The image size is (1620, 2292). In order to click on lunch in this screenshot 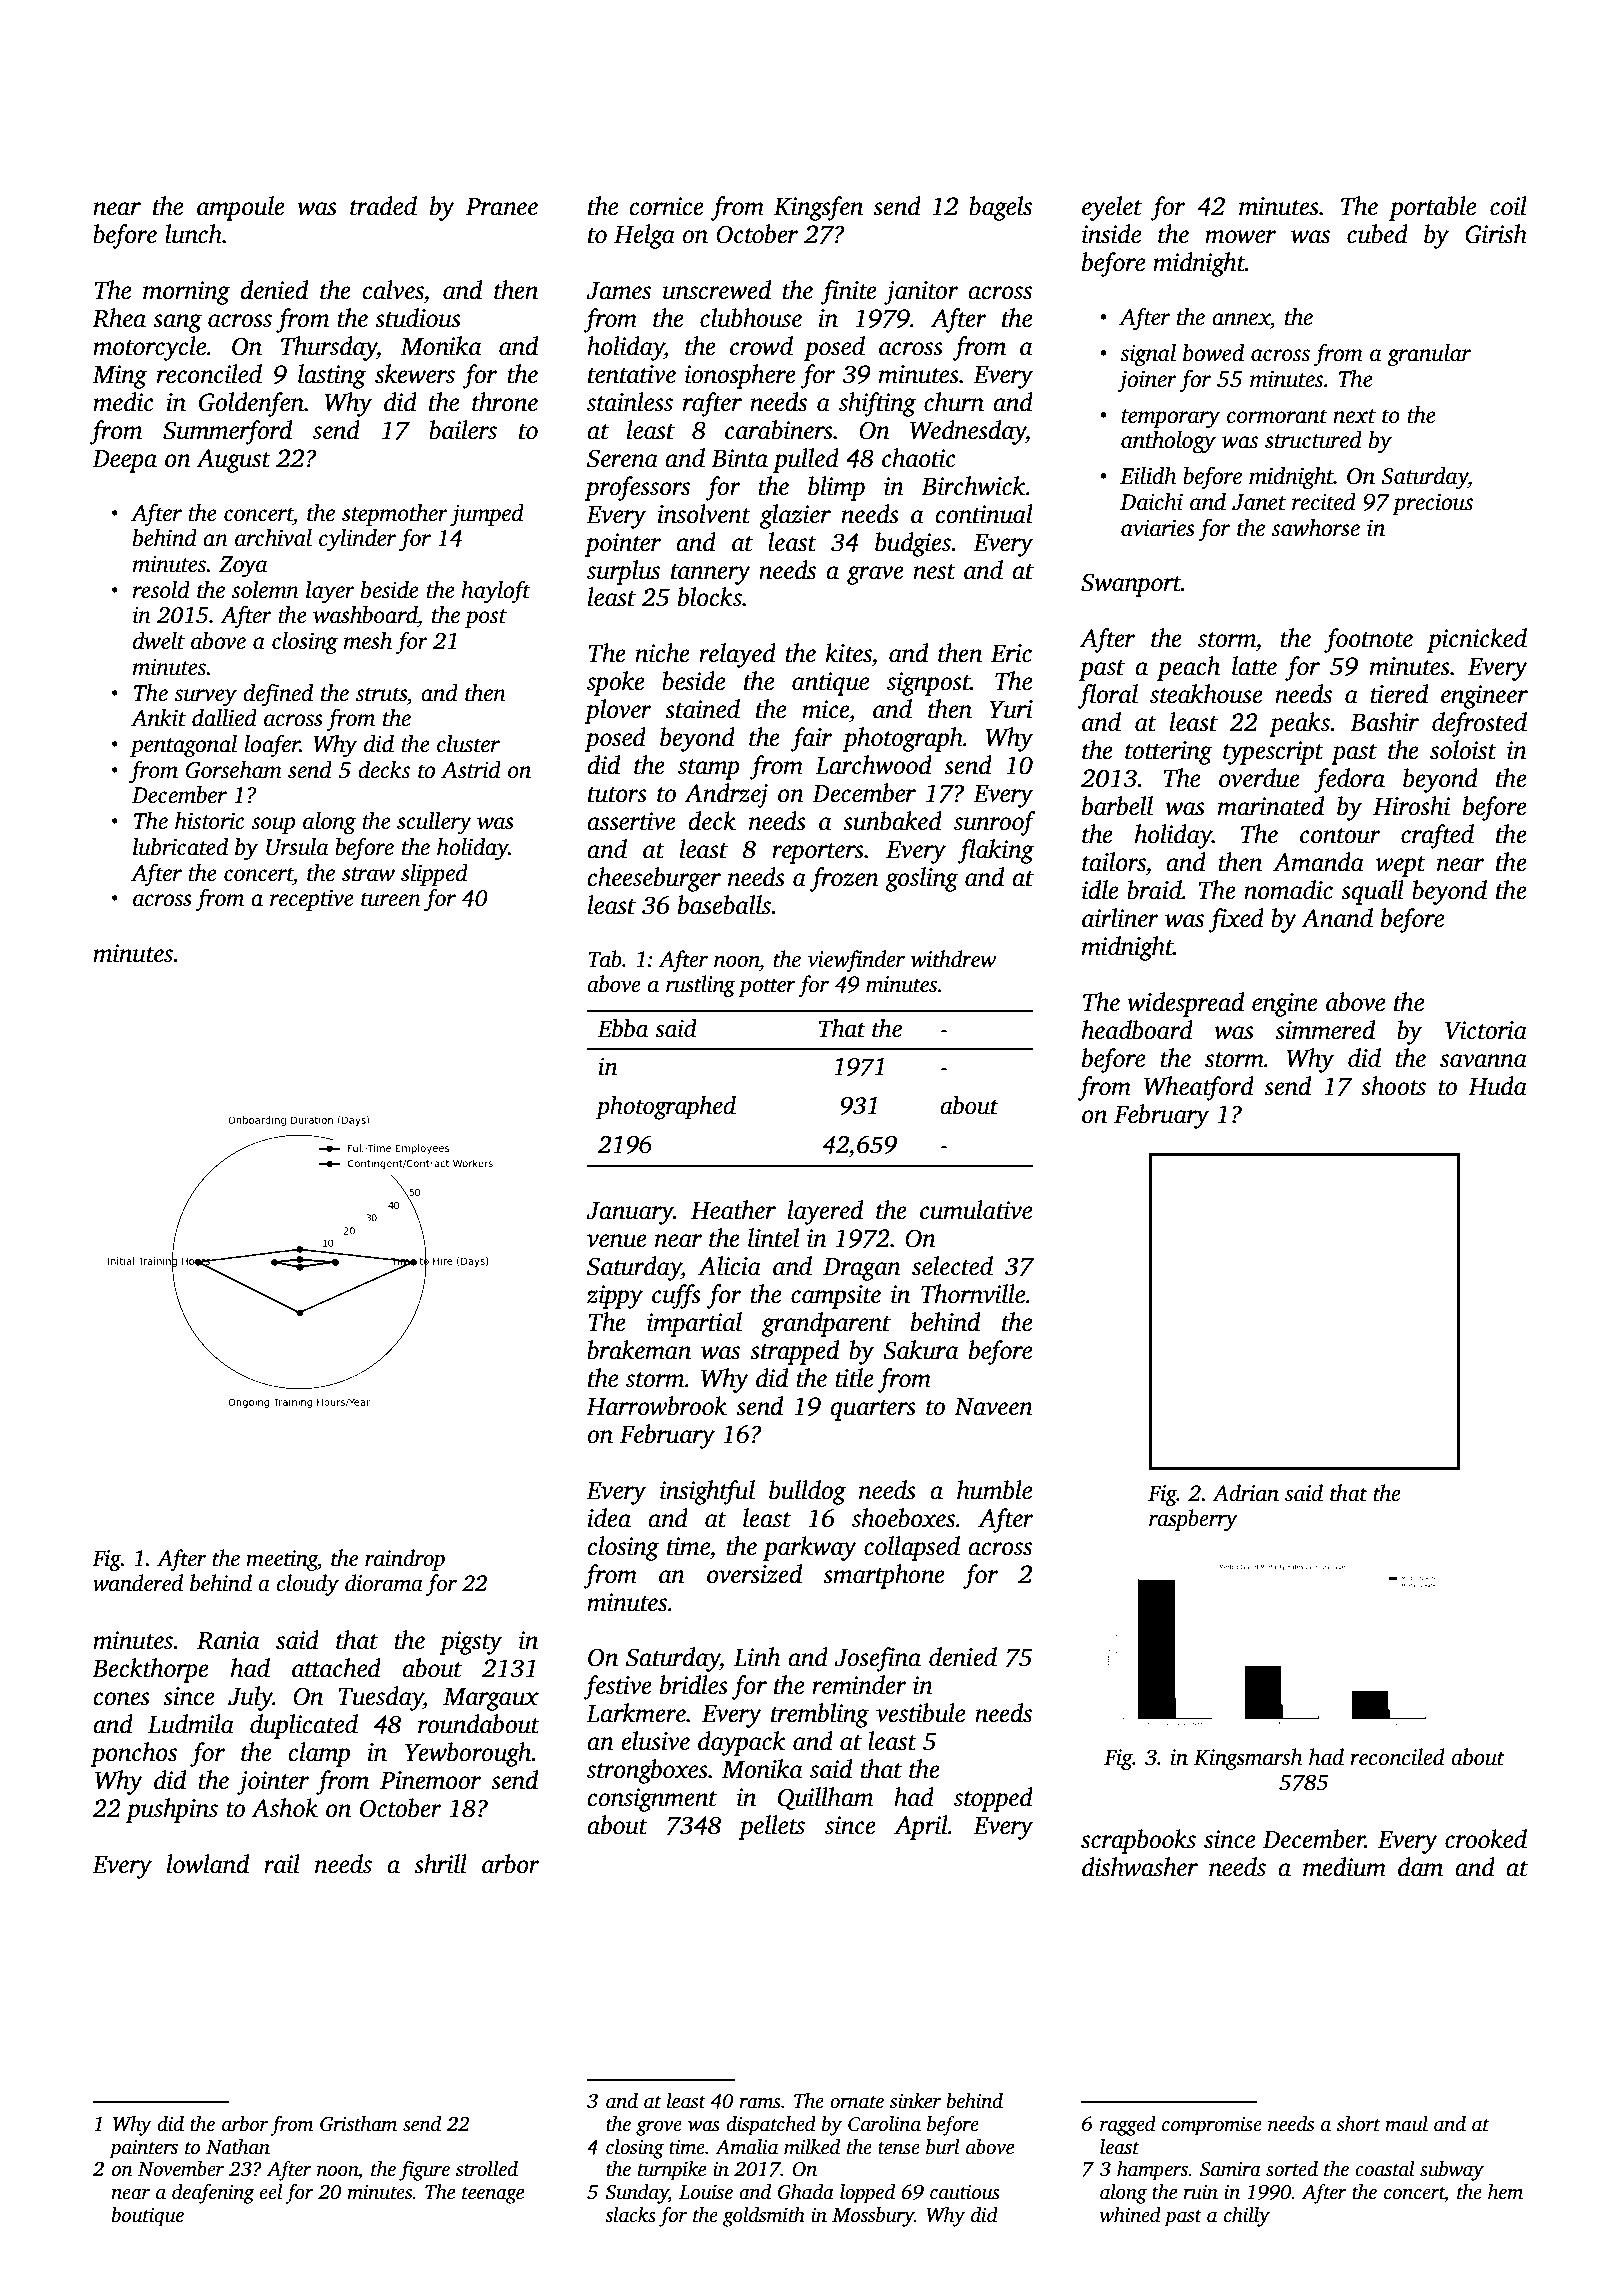, I will do `click(193, 234)`.
